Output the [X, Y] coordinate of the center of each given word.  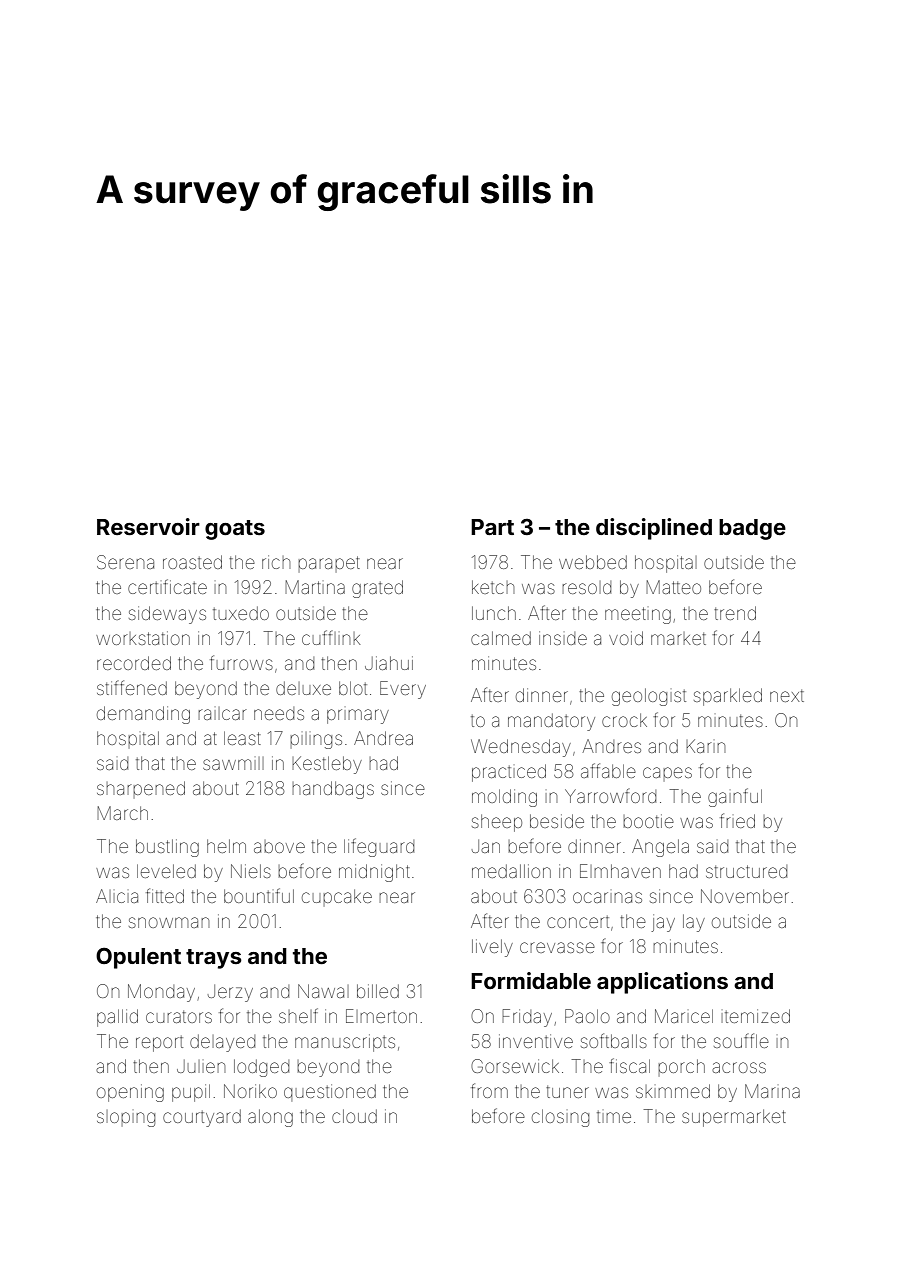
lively [492, 948]
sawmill [233, 763]
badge [752, 529]
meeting [638, 615]
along [270, 1118]
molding [504, 798]
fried [737, 820]
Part [492, 527]
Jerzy [230, 993]
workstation [143, 638]
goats [235, 530]
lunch [494, 613]
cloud [354, 1116]
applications [662, 983]
